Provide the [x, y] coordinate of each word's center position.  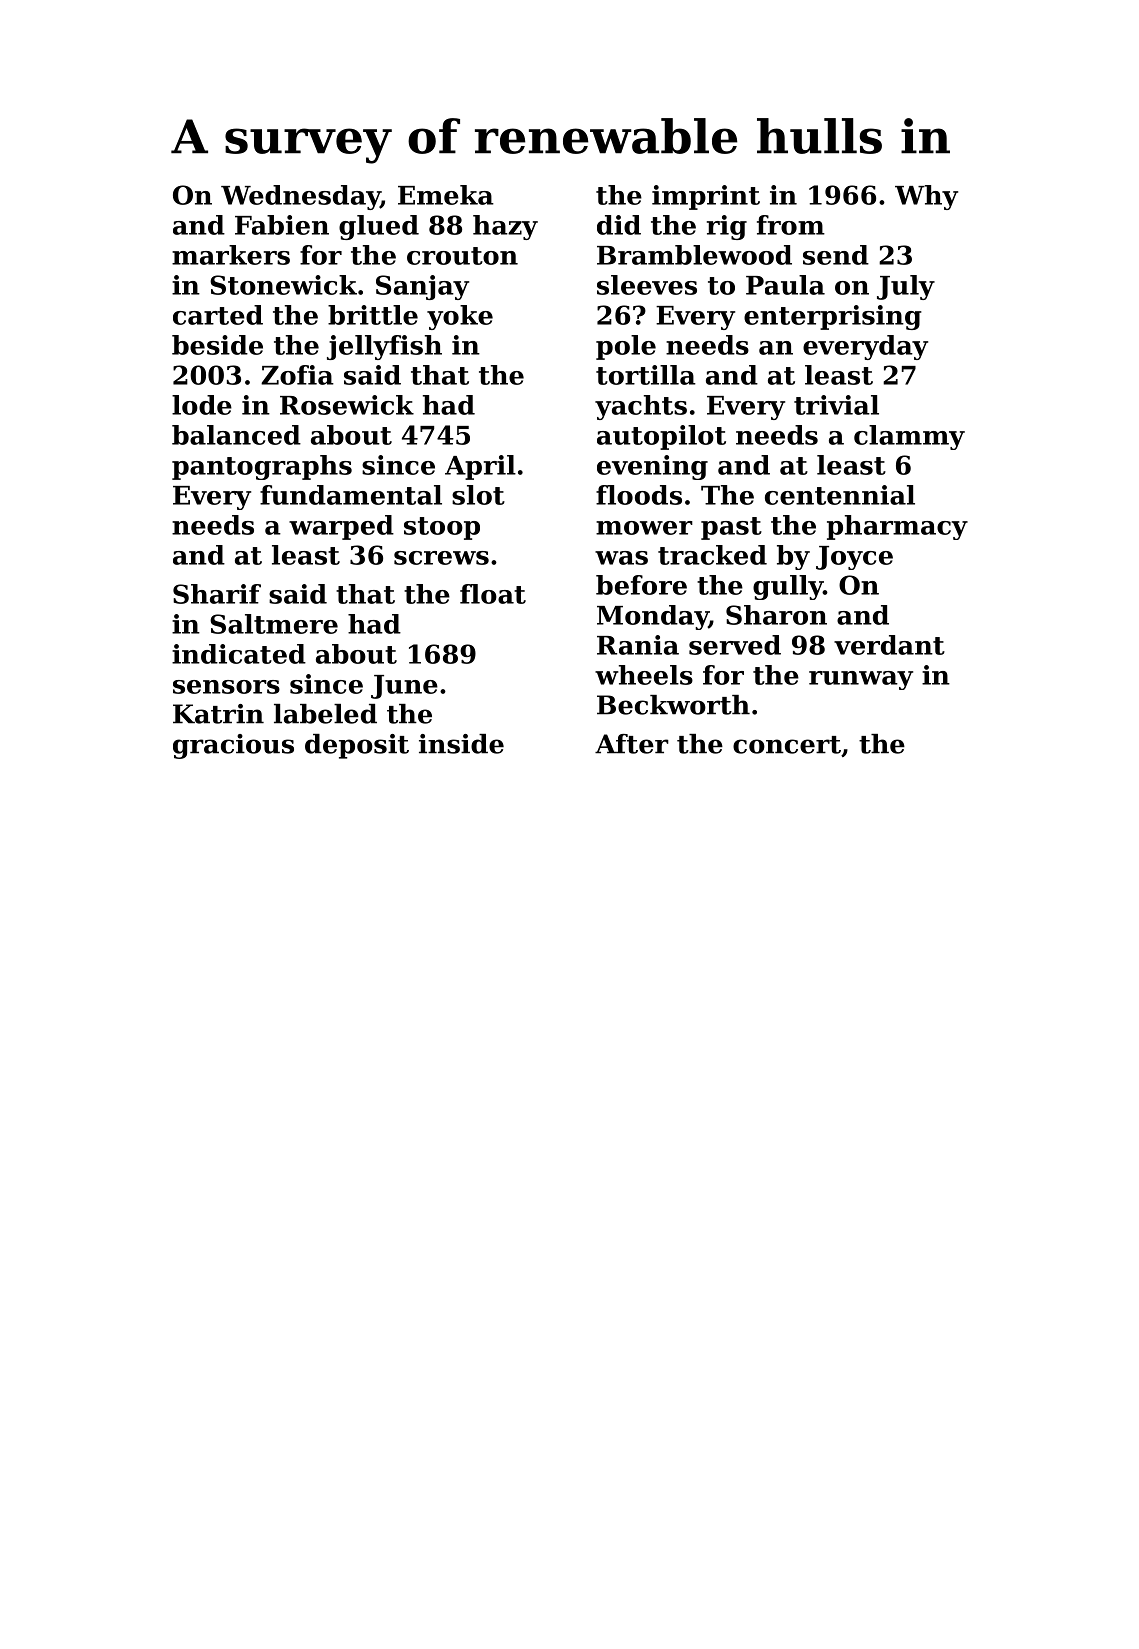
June [404, 687]
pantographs [262, 467]
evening [652, 467]
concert [787, 745]
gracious [233, 746]
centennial [840, 495]
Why [926, 197]
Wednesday [301, 197]
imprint [706, 197]
